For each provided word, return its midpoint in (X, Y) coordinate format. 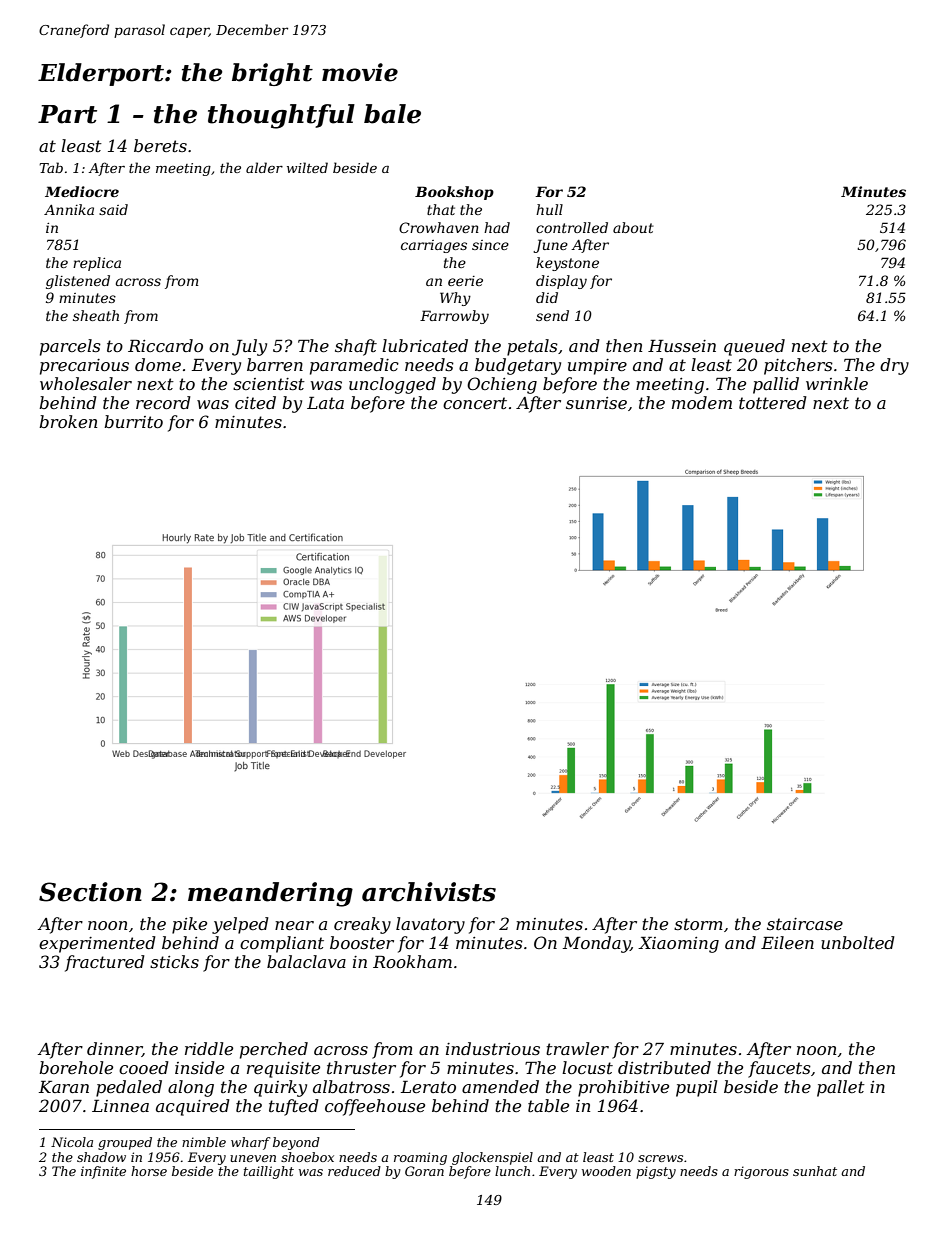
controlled (572, 227)
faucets (779, 1069)
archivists (429, 892)
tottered (773, 402)
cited (255, 402)
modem (702, 402)
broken (68, 421)
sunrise (596, 403)
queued (754, 347)
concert (475, 403)
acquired (193, 1107)
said (113, 209)
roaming (420, 1158)
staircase (805, 924)
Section (90, 892)
